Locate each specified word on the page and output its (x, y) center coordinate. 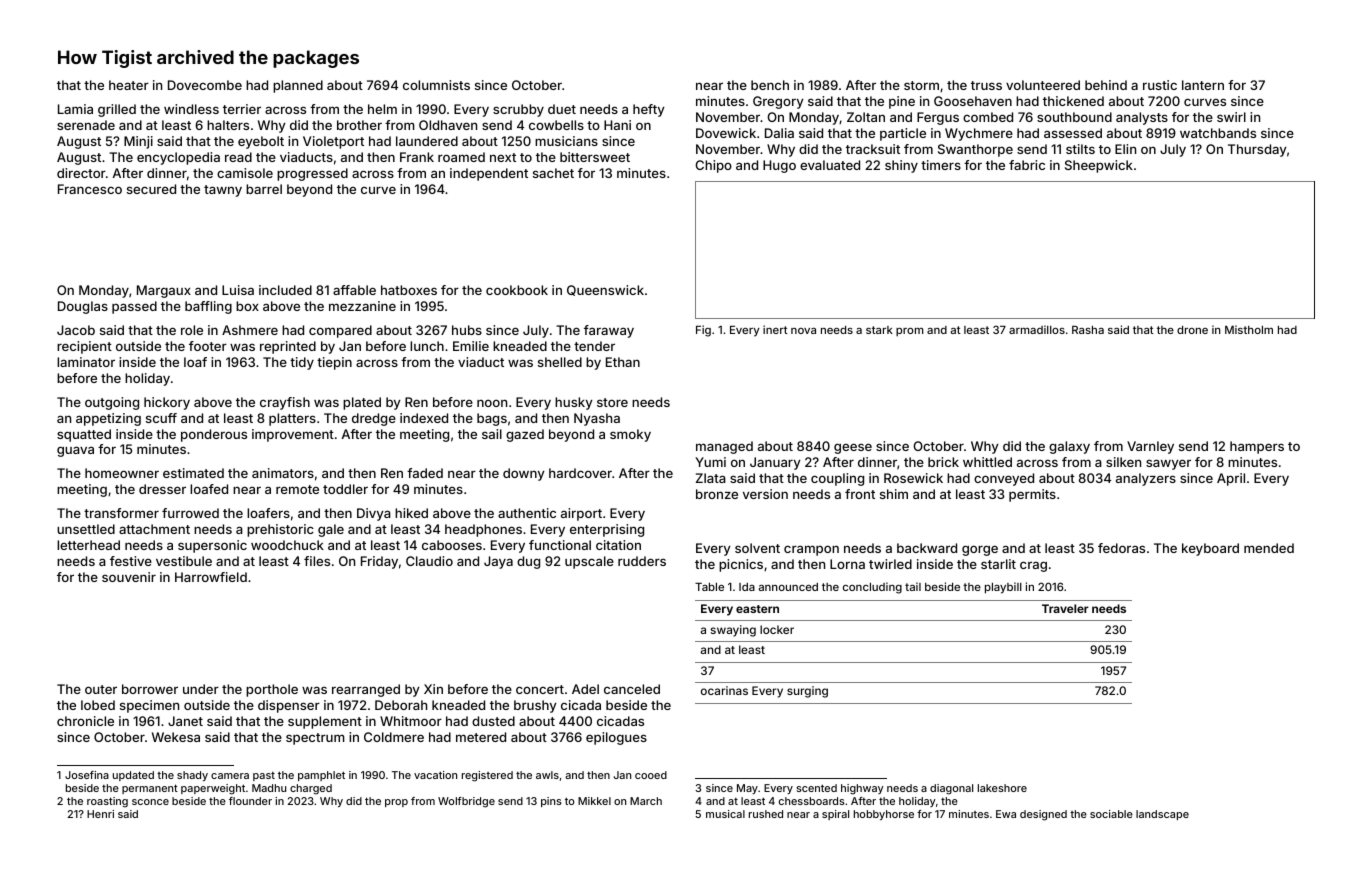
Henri (100, 814)
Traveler (1065, 608)
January (775, 463)
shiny (901, 166)
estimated (193, 473)
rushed (766, 814)
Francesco (90, 189)
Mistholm (1249, 329)
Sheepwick (1099, 166)
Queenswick (605, 290)
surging (807, 692)
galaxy (1069, 447)
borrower (150, 689)
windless (191, 109)
